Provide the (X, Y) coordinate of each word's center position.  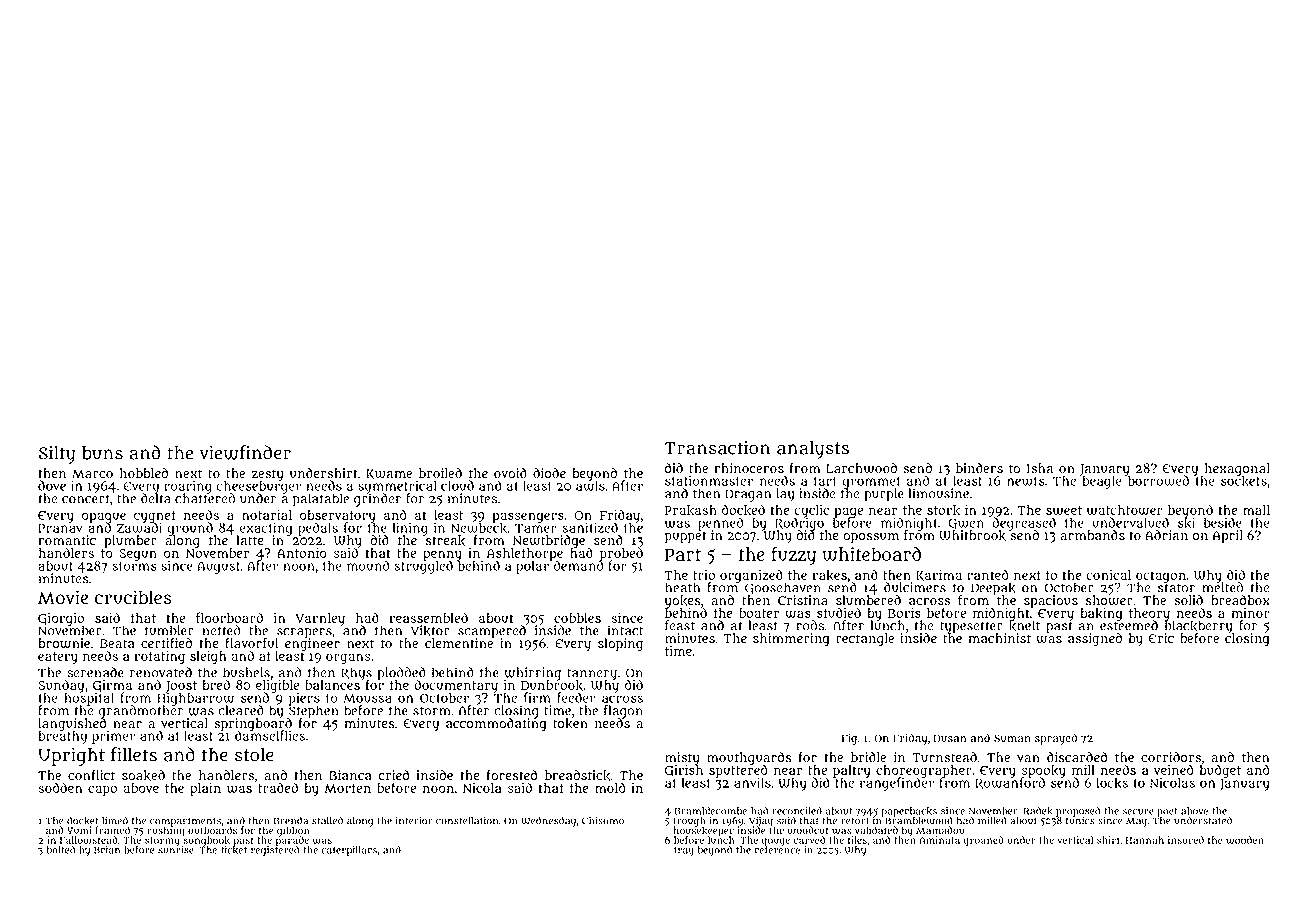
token (570, 723)
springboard (253, 724)
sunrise (176, 850)
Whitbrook (972, 536)
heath (682, 587)
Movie (63, 597)
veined (1173, 769)
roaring (188, 487)
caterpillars (349, 851)
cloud (457, 485)
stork (943, 510)
